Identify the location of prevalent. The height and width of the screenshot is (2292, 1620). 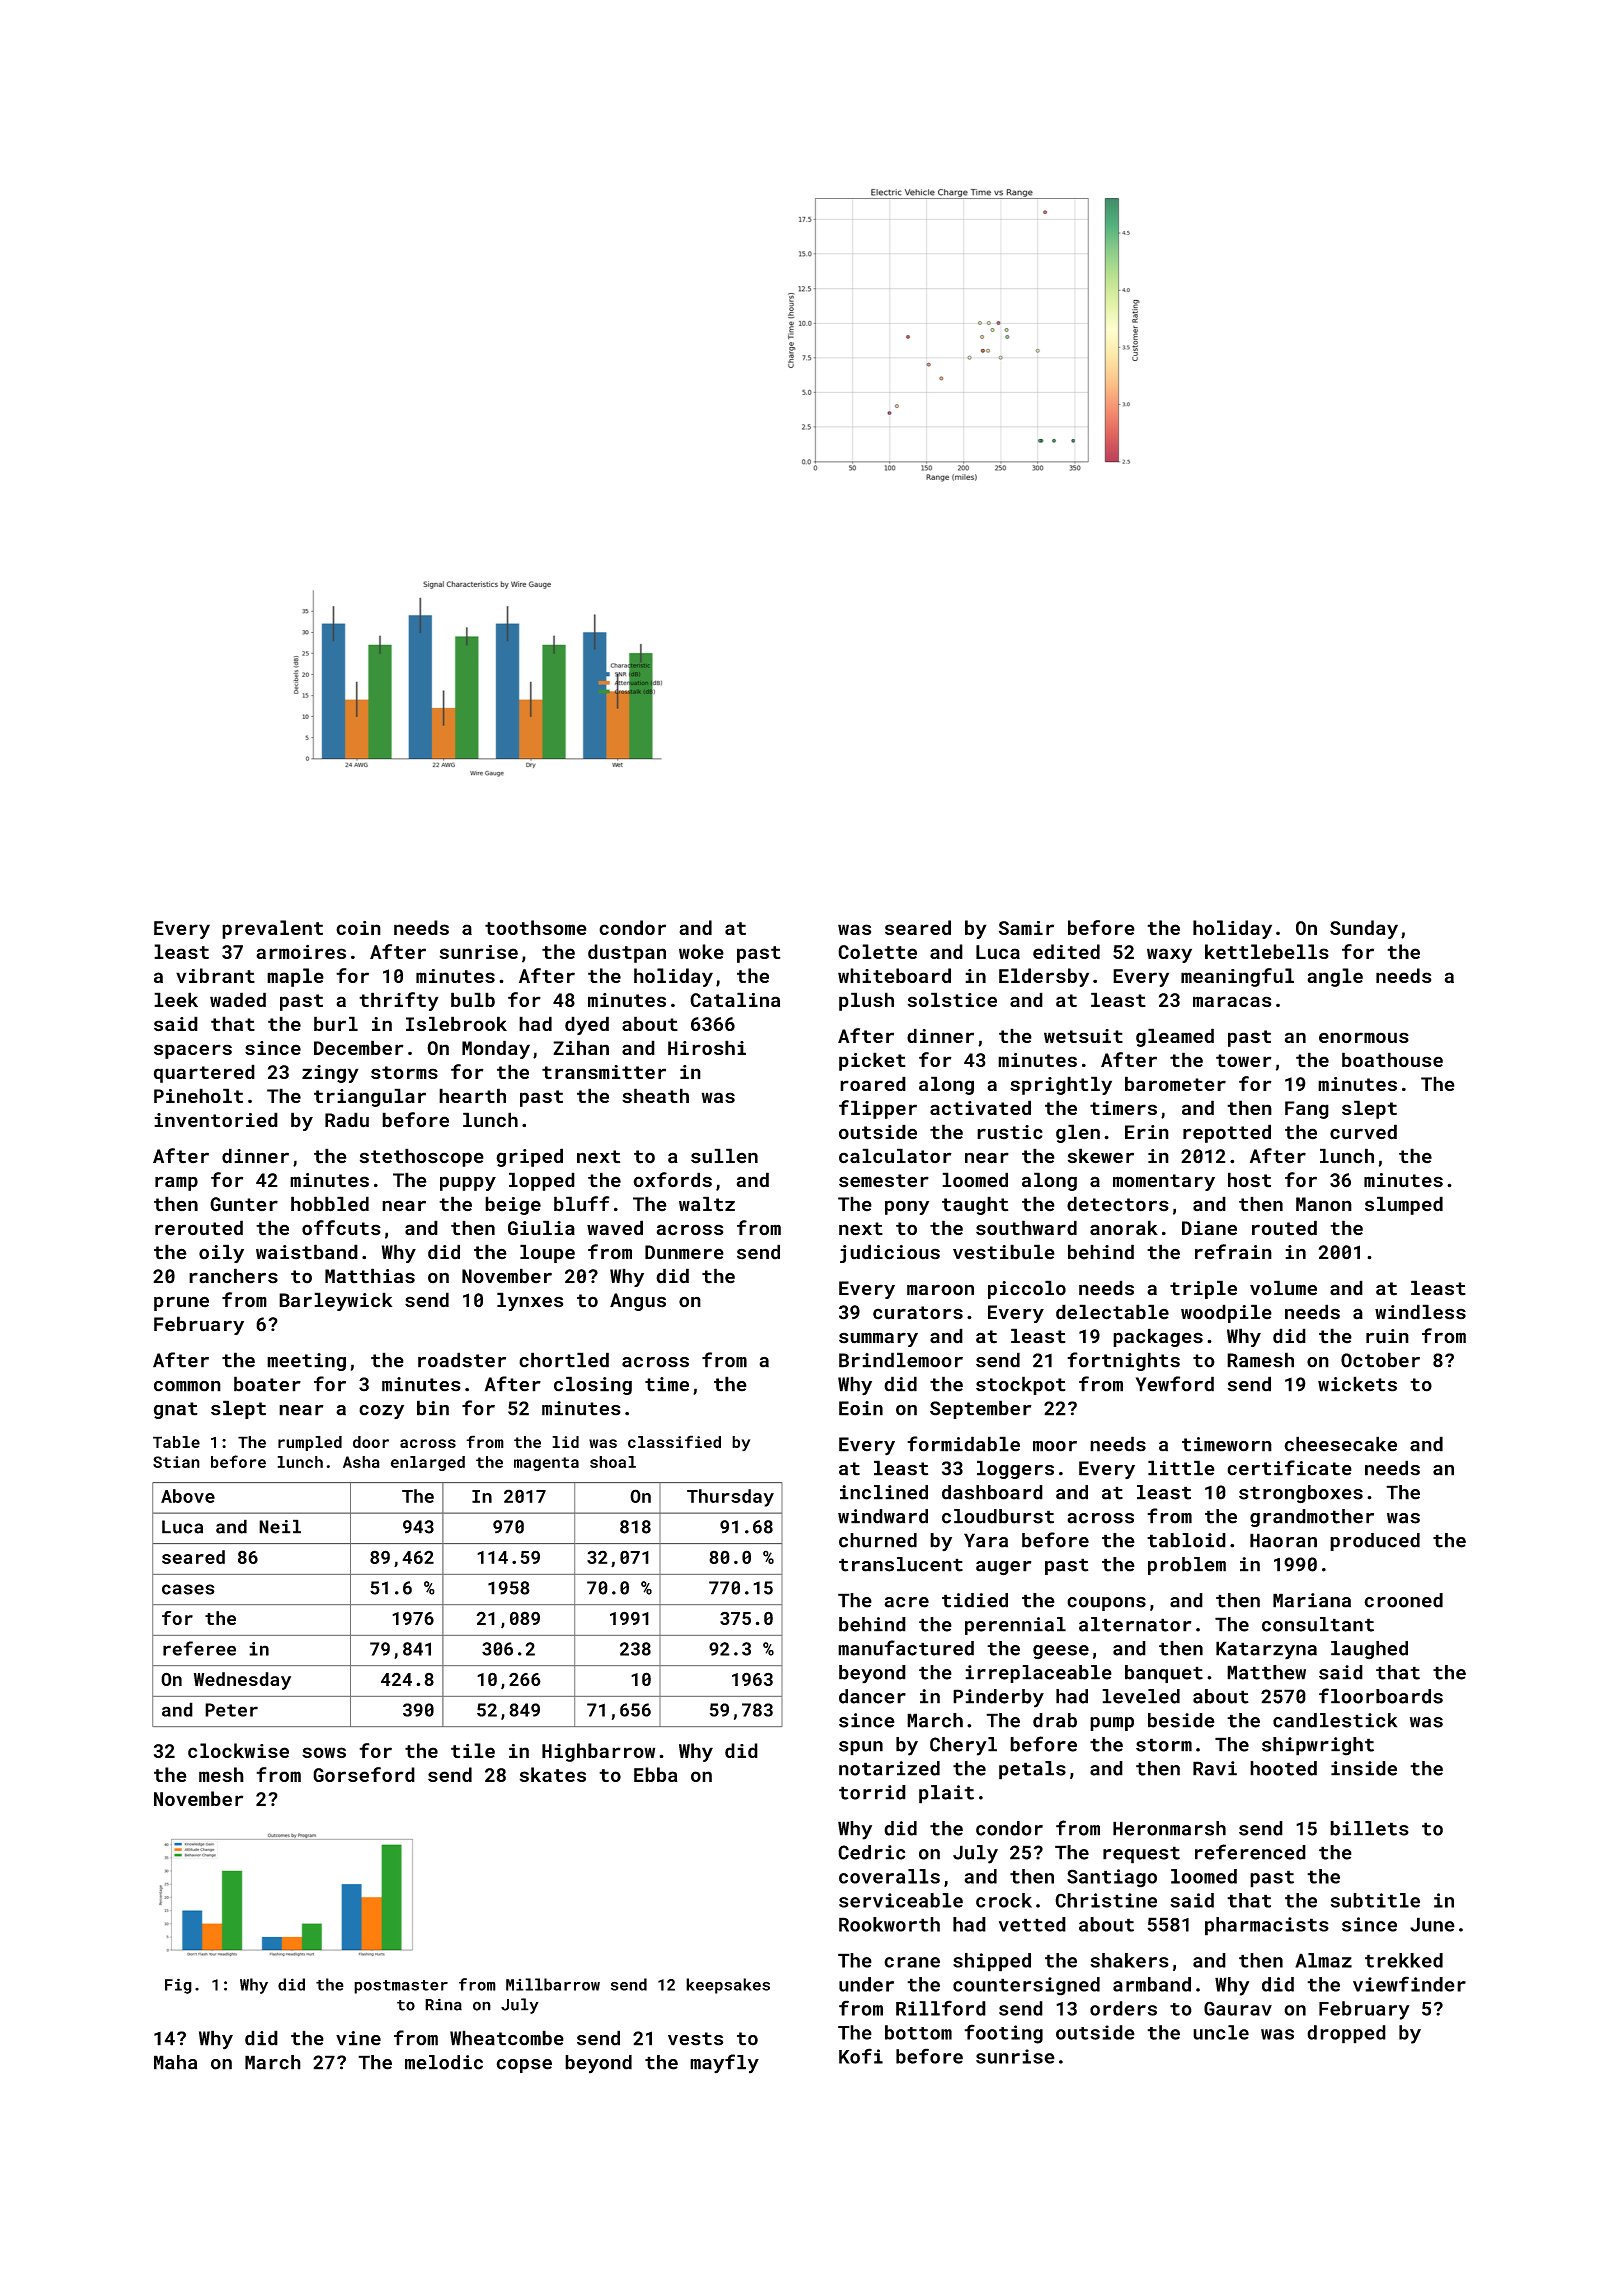
(272, 929).
